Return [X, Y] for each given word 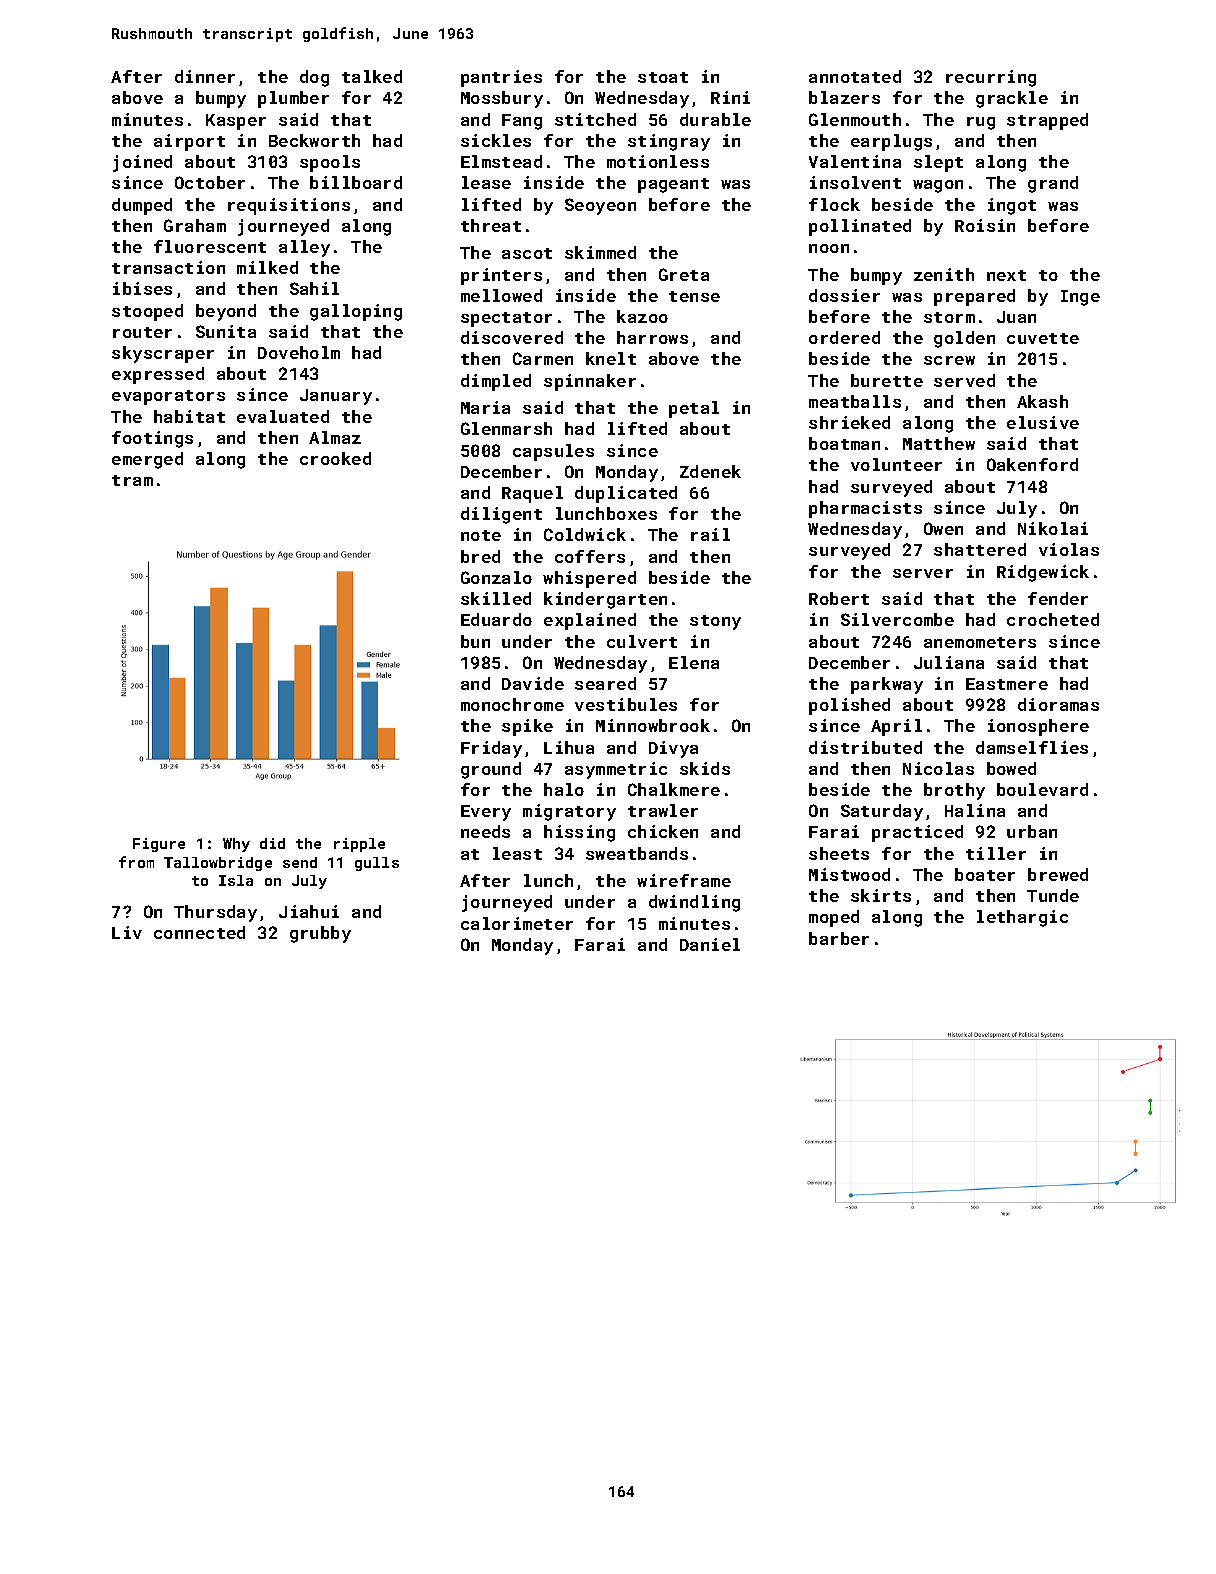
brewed [1058, 874]
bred [480, 556]
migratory [569, 812]
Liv [127, 932]
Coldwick [585, 534]
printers [501, 276]
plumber [293, 99]
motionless [658, 161]
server [923, 573]
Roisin [985, 225]
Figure [159, 845]
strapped [1047, 121]
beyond [226, 312]
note [481, 535]
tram [132, 480]
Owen [943, 528]
